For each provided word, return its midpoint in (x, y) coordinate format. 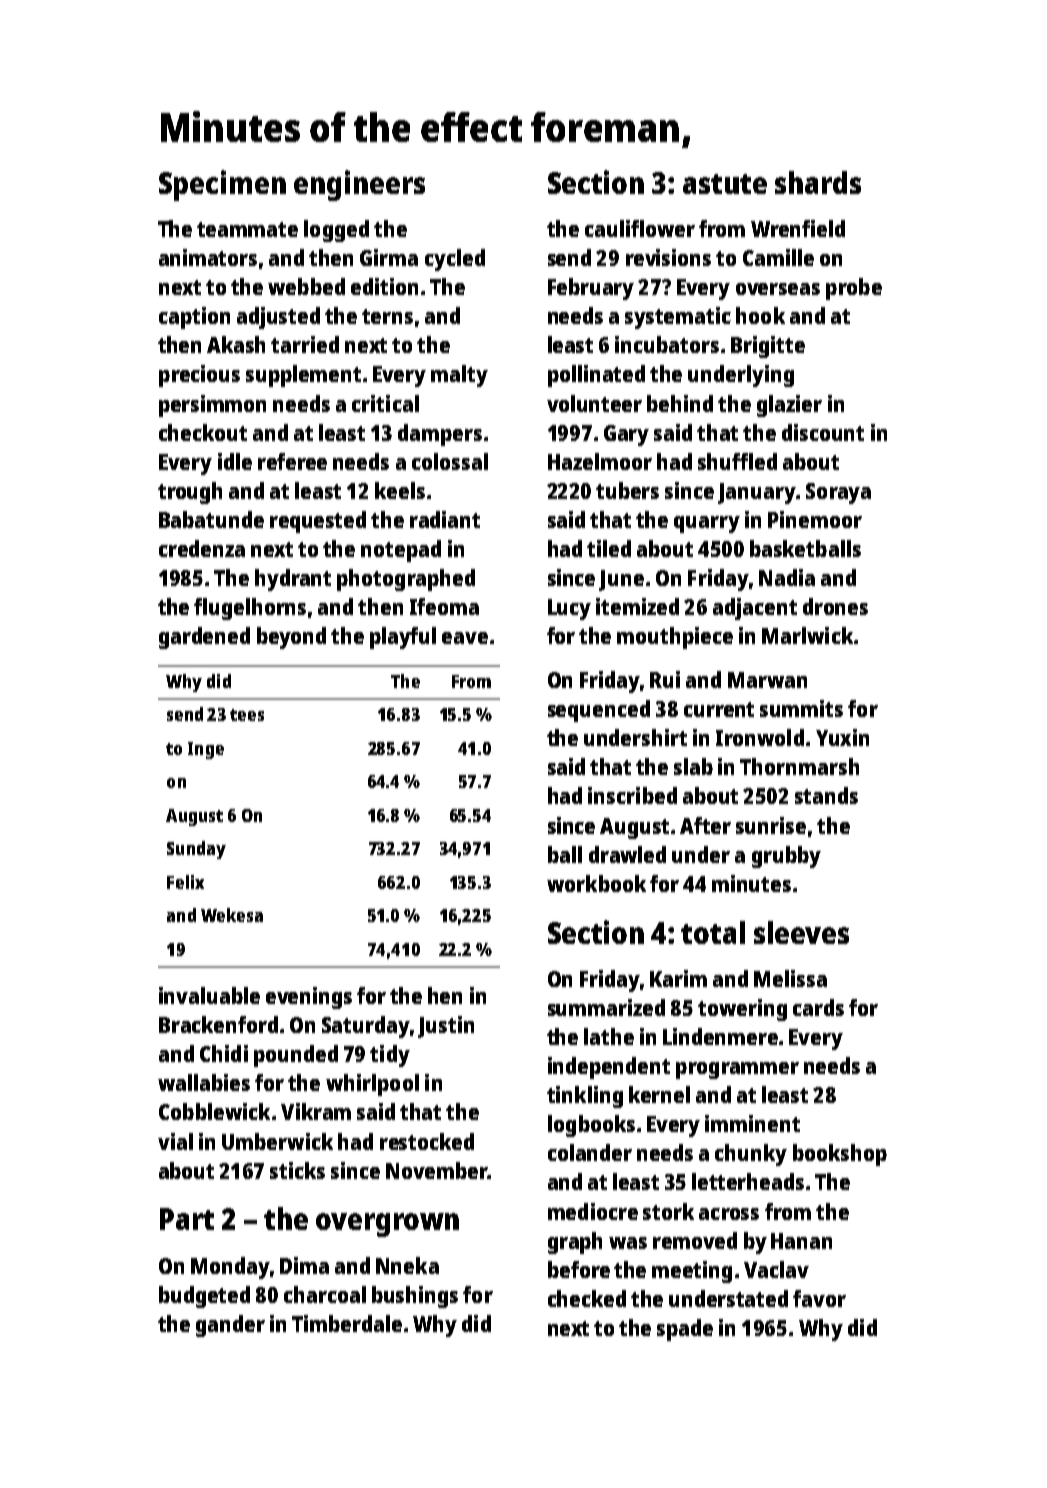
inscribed (632, 795)
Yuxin (842, 737)
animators (208, 257)
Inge (206, 750)
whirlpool (372, 1085)
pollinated (596, 376)
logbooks (591, 1126)
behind (680, 403)
